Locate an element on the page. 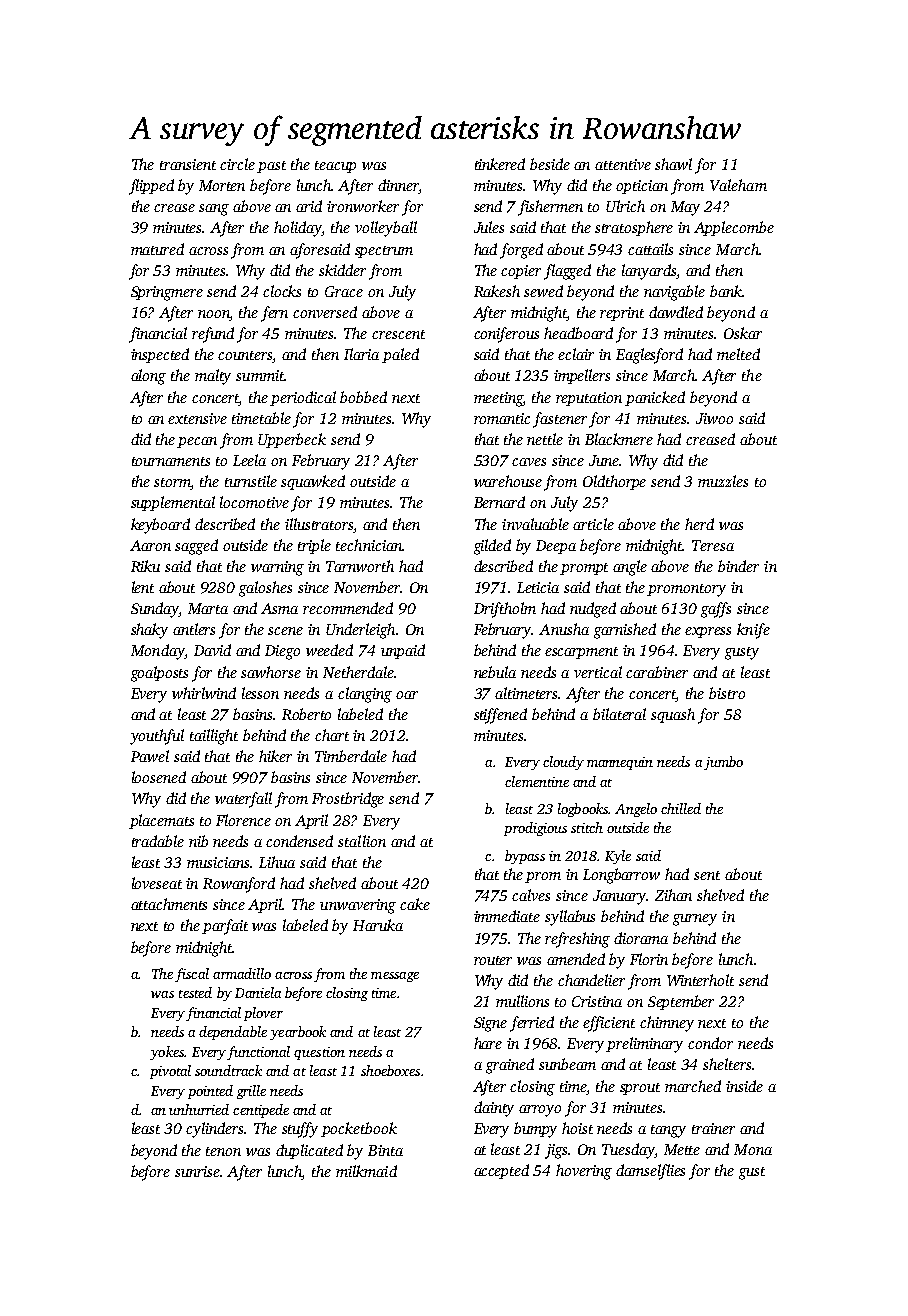 This document has height=1316, width=908. pointed is located at coordinates (210, 1092).
